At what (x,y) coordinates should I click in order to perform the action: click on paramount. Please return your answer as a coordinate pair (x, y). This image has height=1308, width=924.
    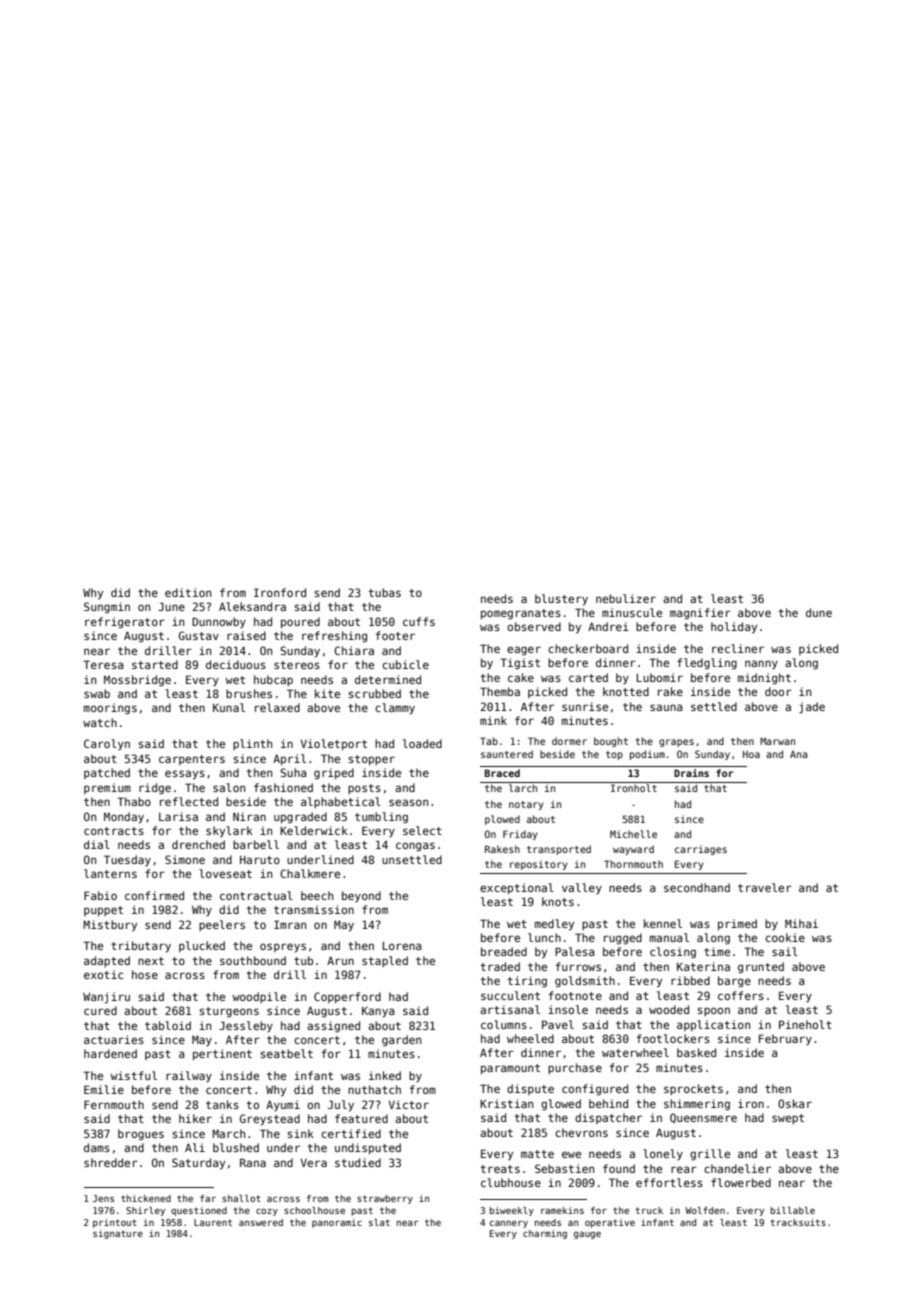
    Looking at the image, I should click on (510, 1069).
